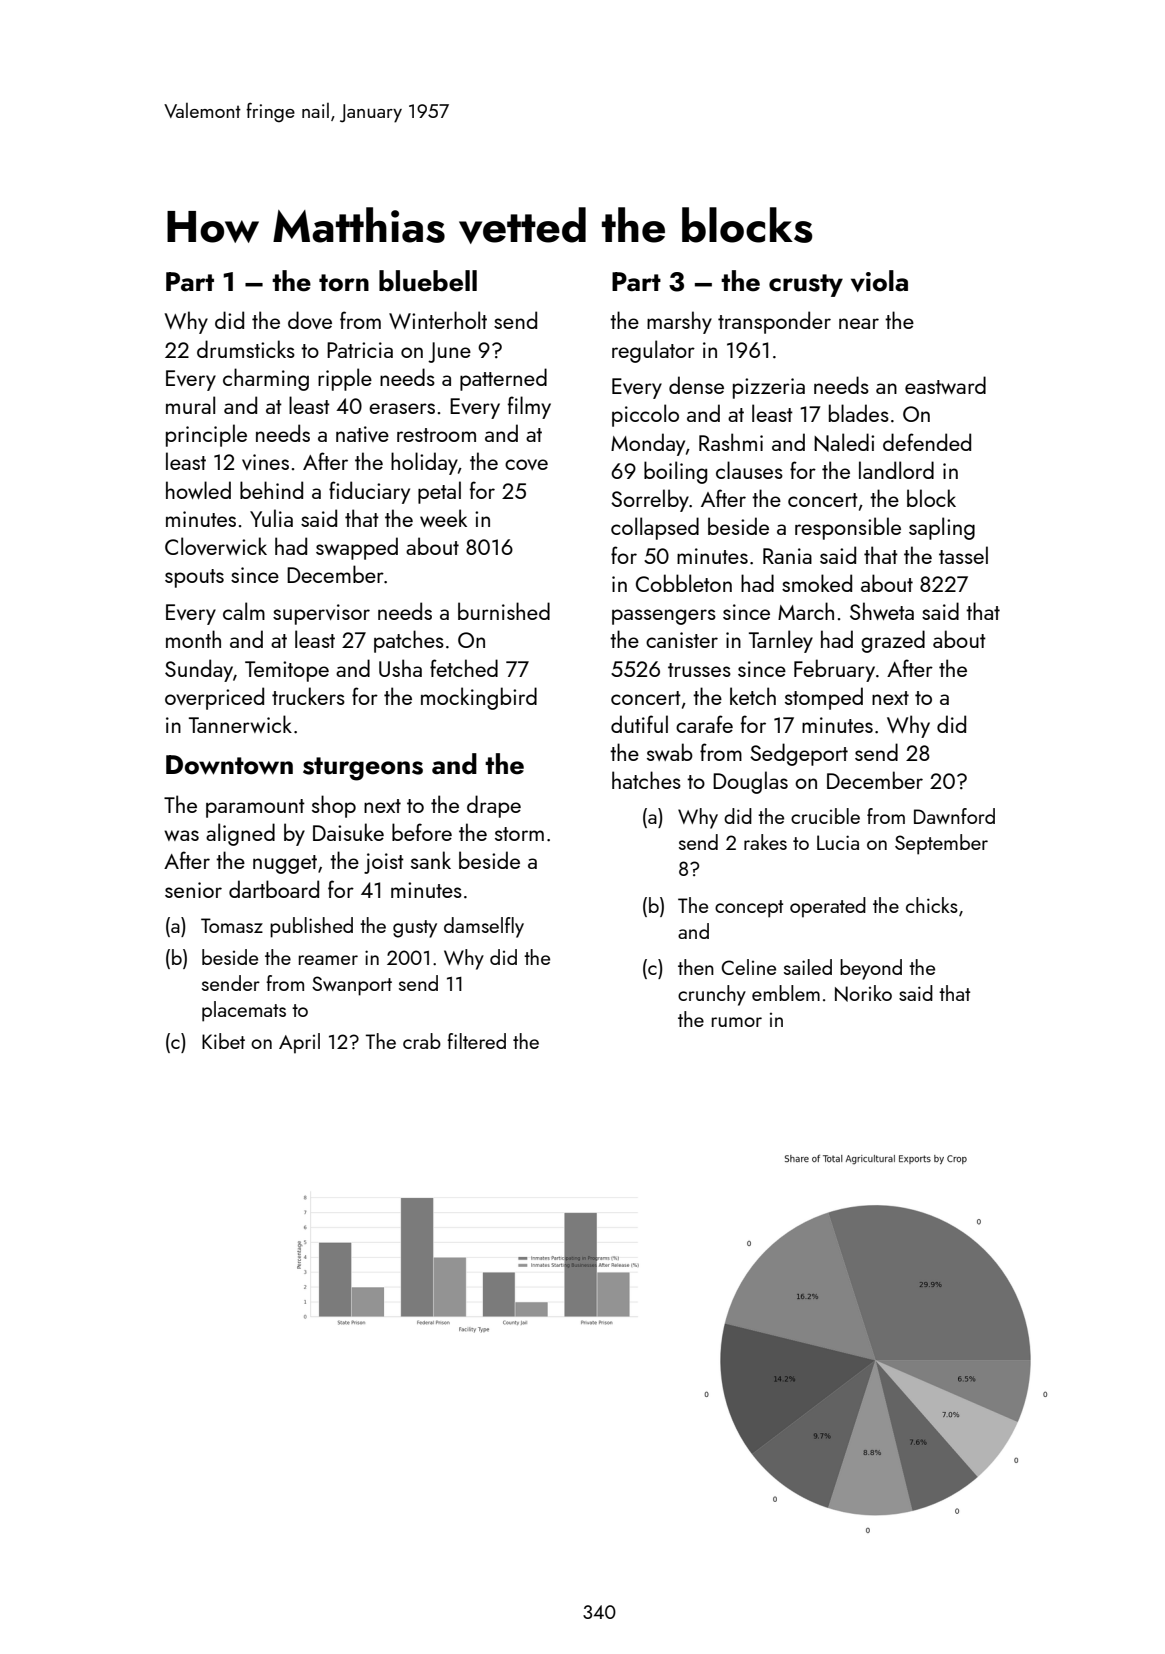 The height and width of the page is (1654, 1165). I want to click on marshy, so click(679, 322).
